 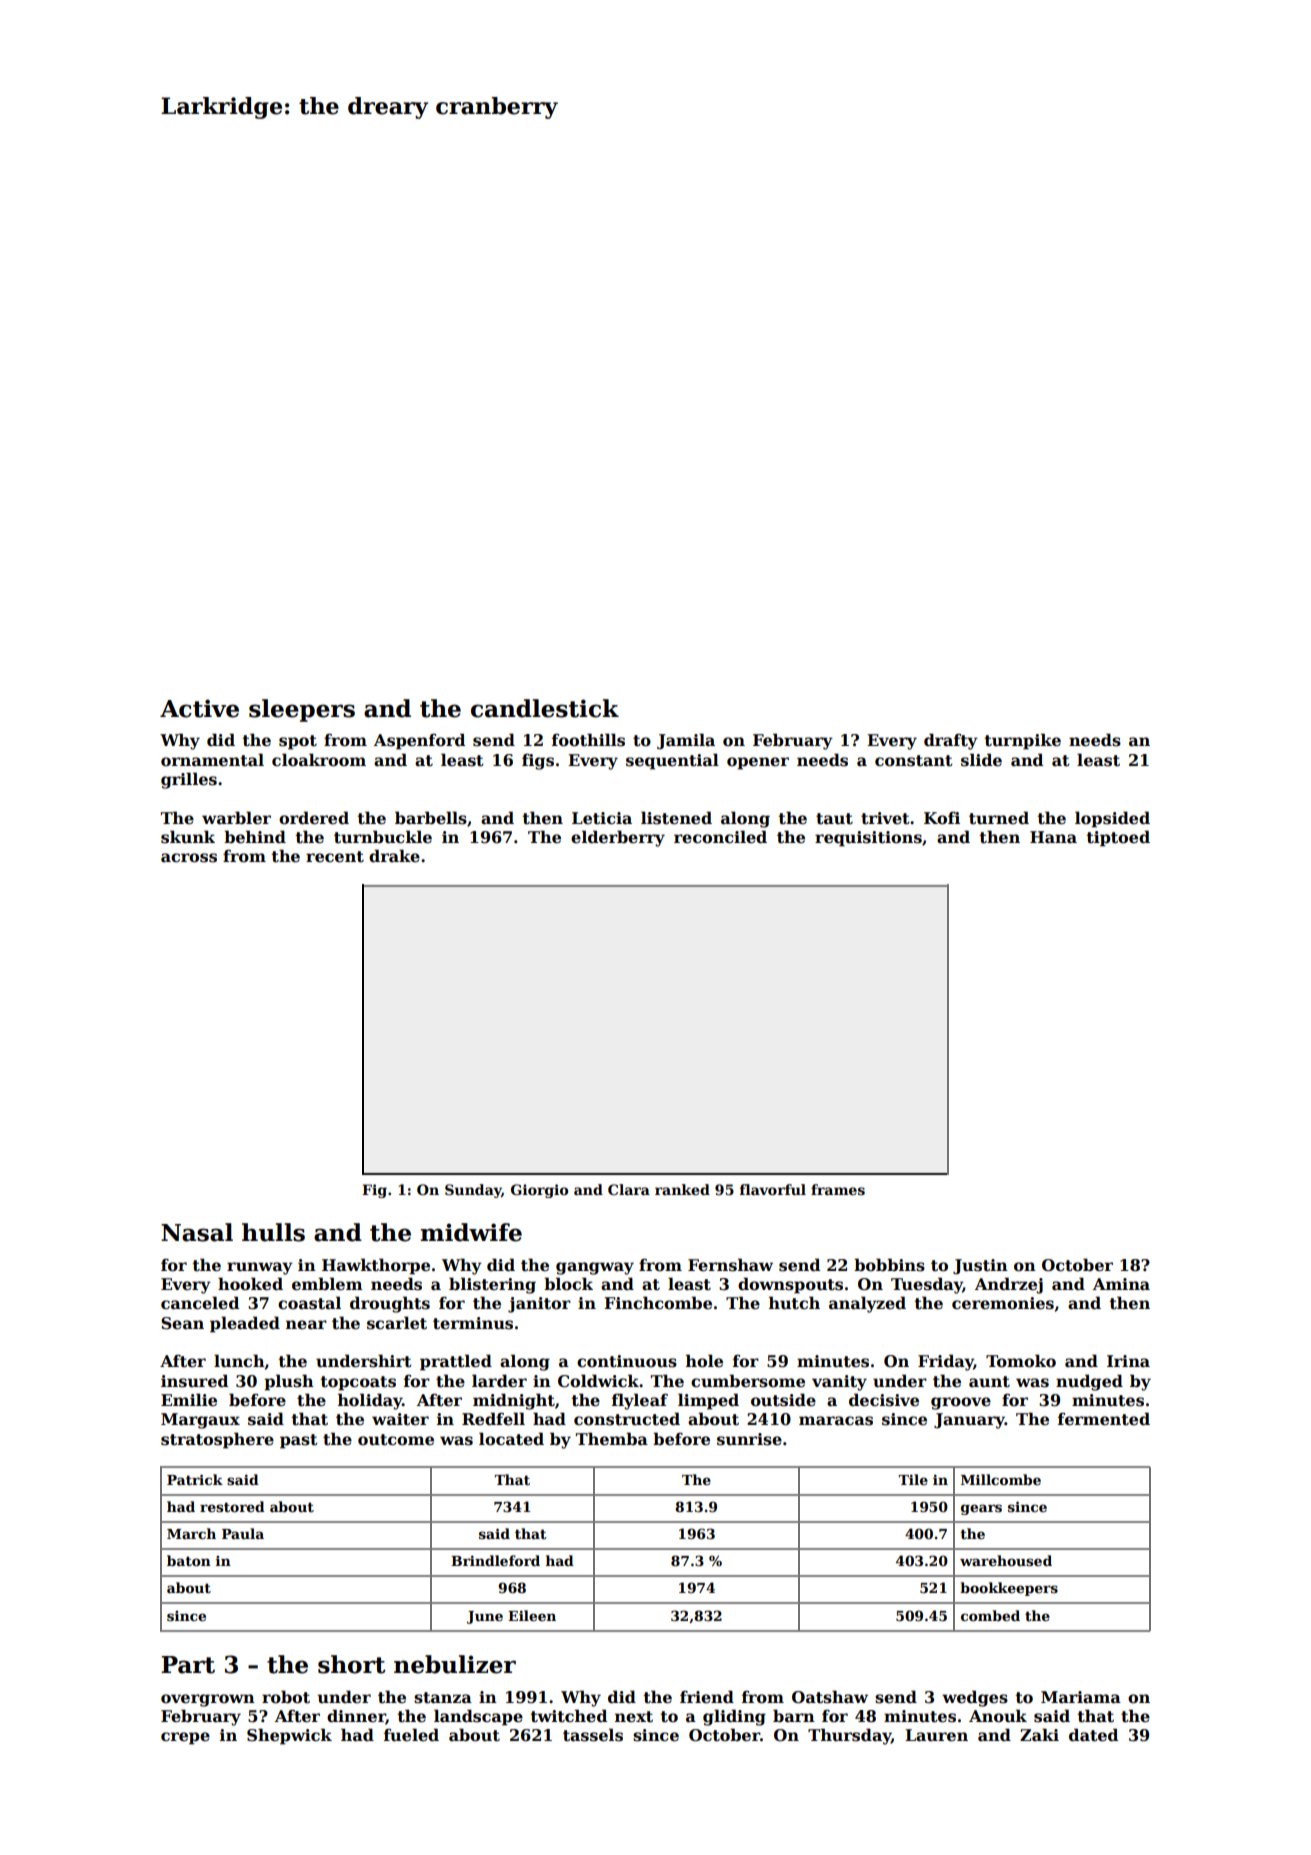 I want to click on candlestick, so click(x=545, y=708).
